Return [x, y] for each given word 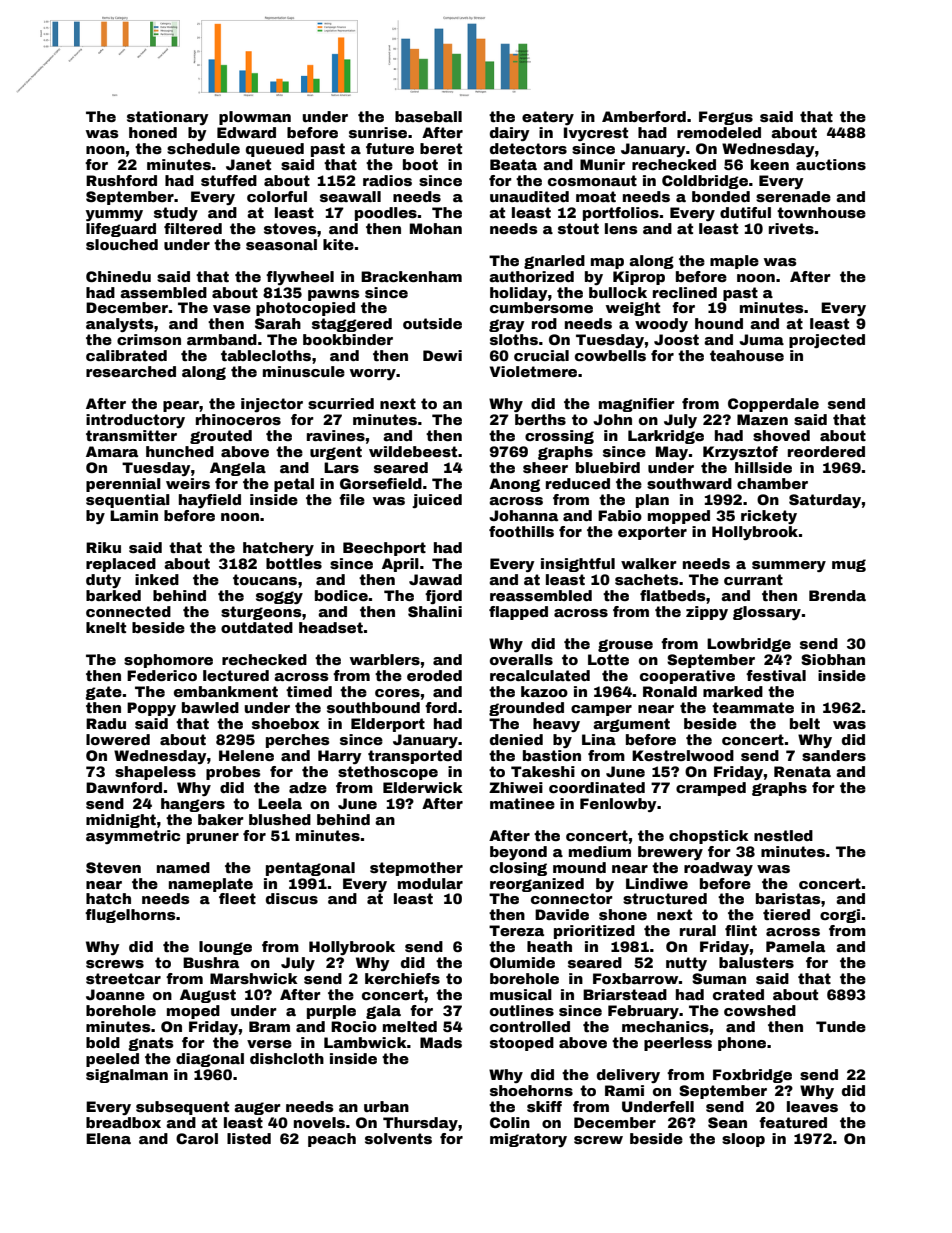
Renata [802, 771]
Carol [197, 1138]
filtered [193, 228]
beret [441, 148]
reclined [685, 292]
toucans [265, 579]
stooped [522, 1044]
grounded [526, 709]
